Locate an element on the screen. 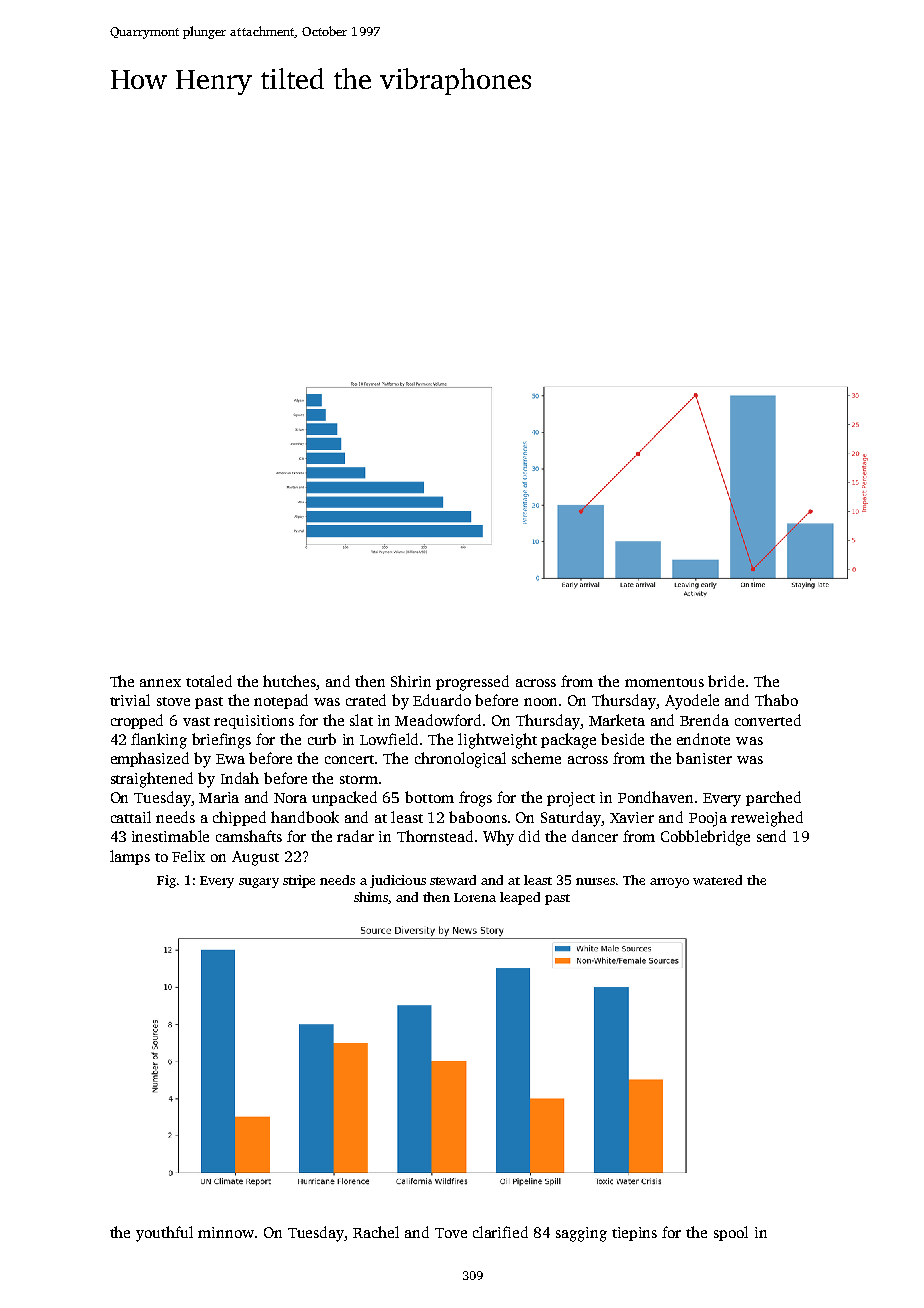 The width and height of the screenshot is (924, 1308). camshafts is located at coordinates (249, 836).
